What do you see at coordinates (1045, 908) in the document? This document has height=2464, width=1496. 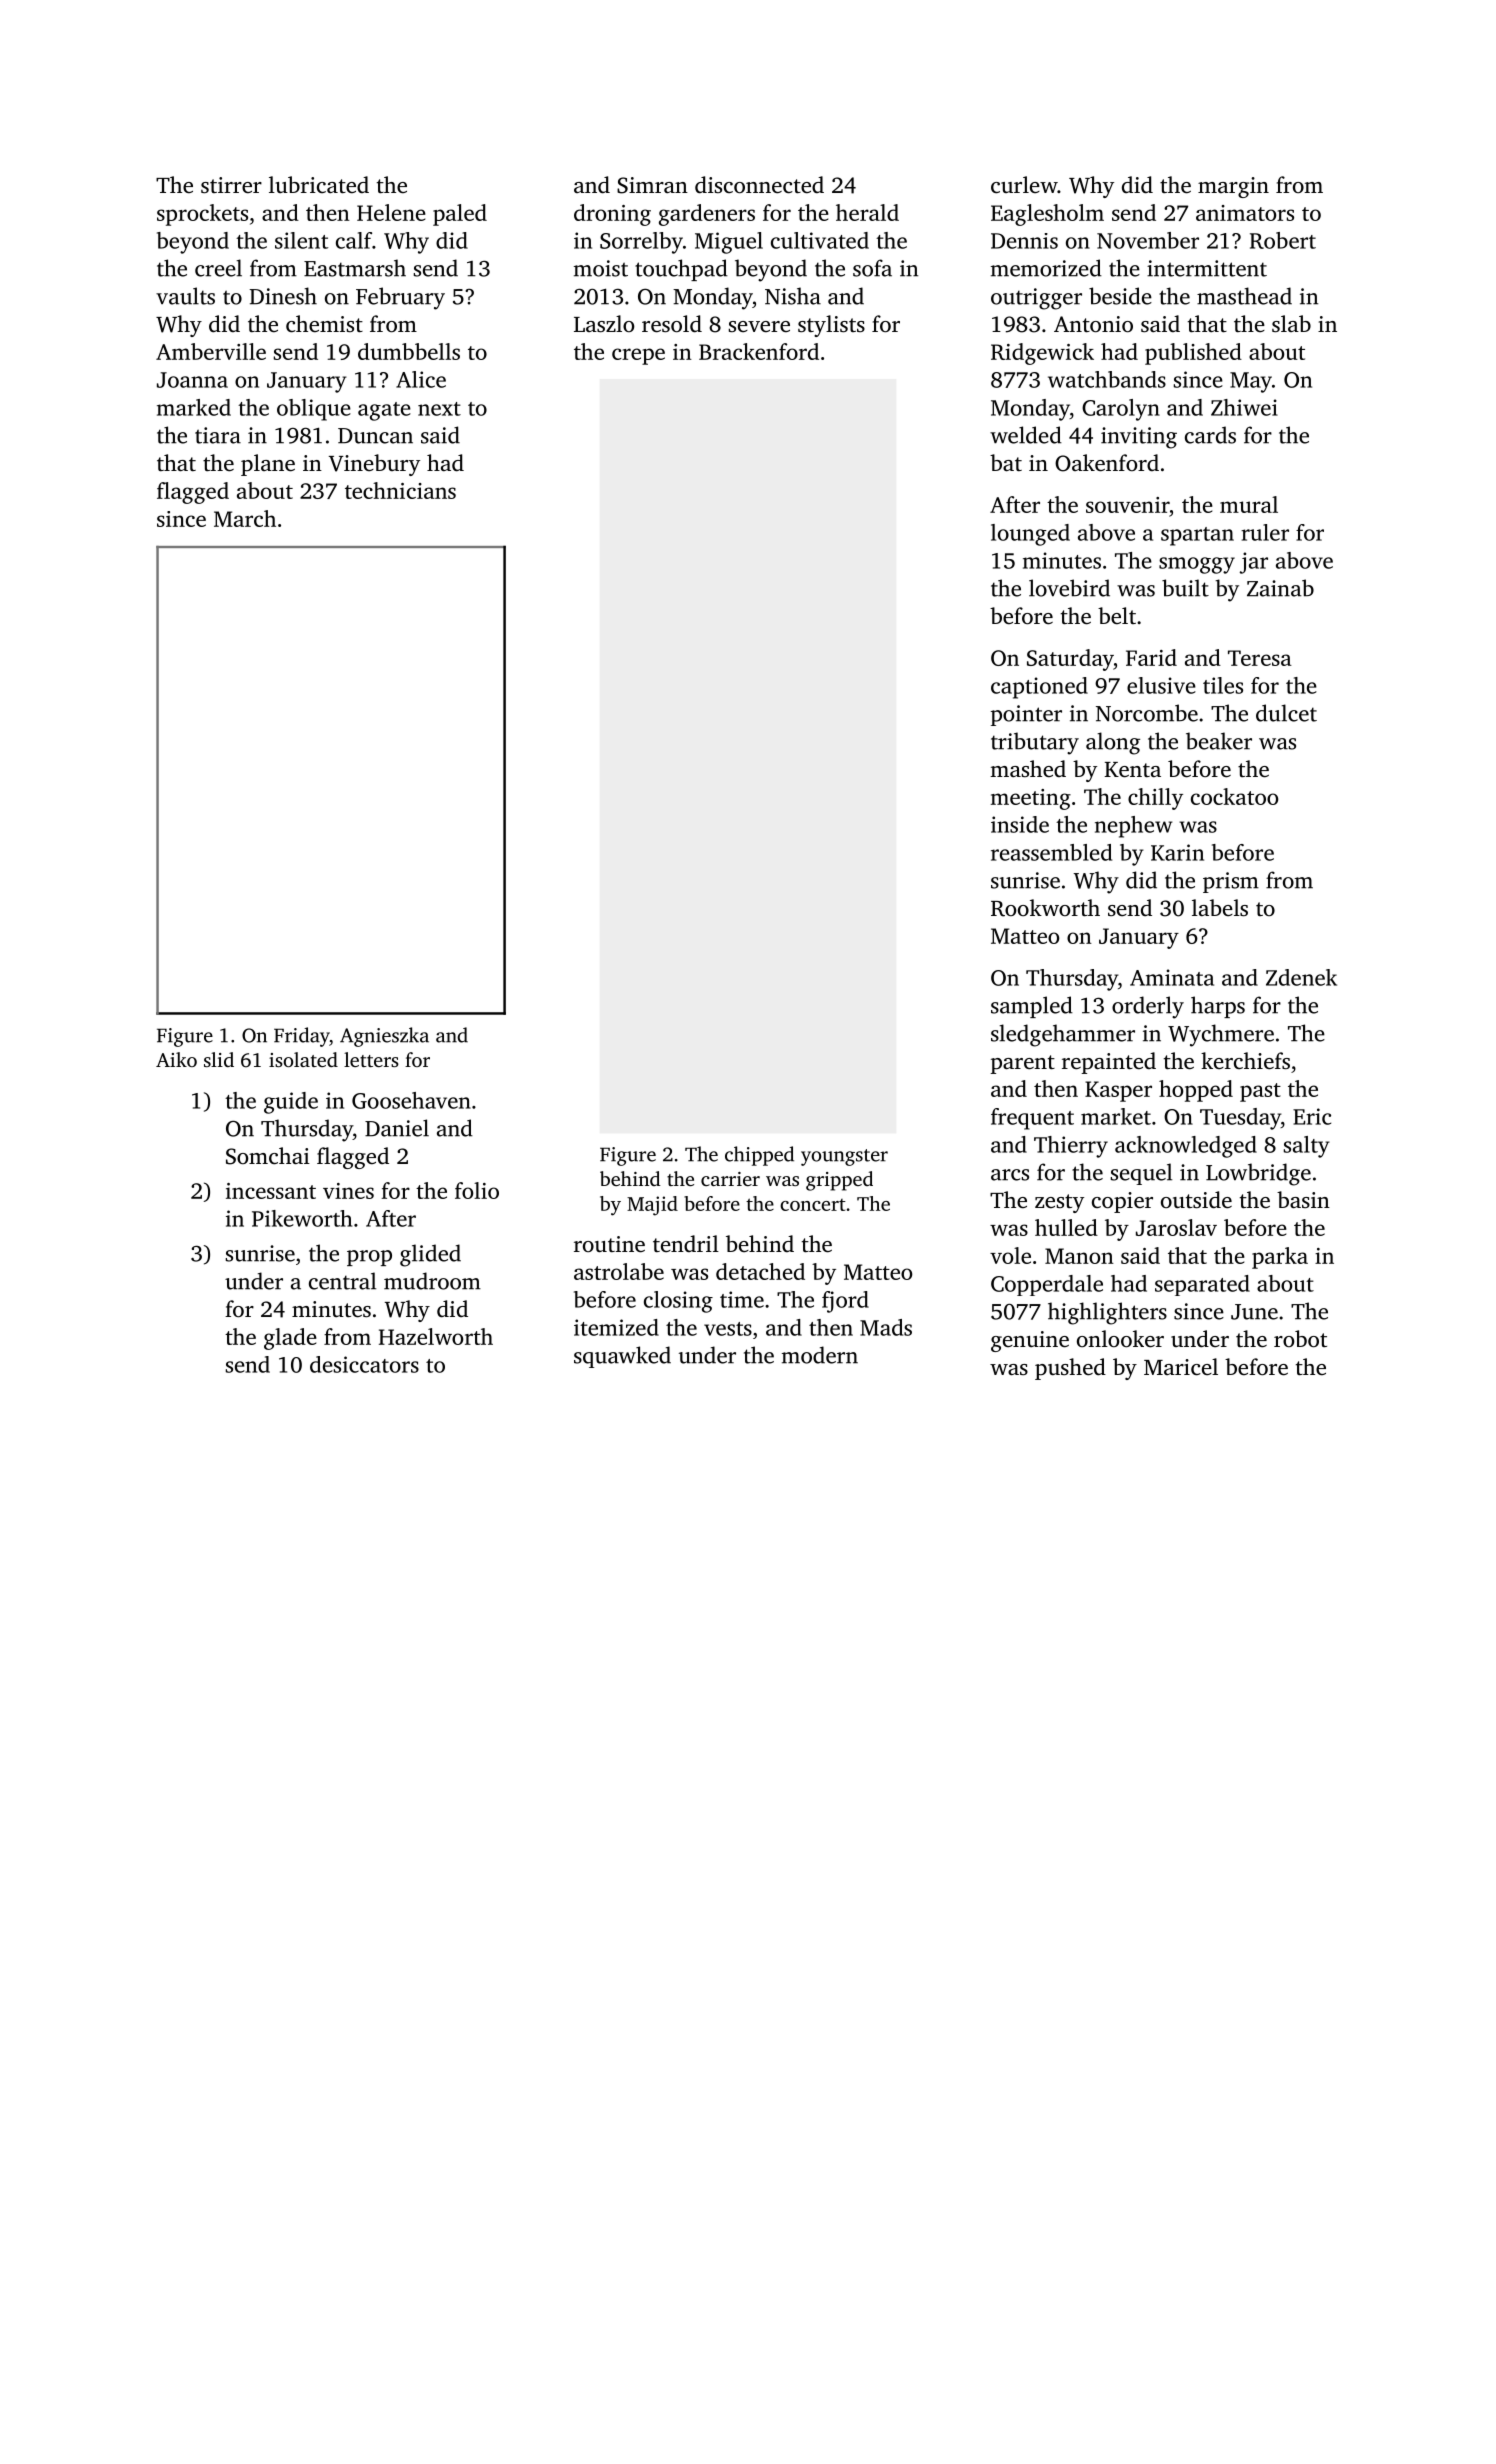 I see `Rookworth` at bounding box center [1045, 908].
